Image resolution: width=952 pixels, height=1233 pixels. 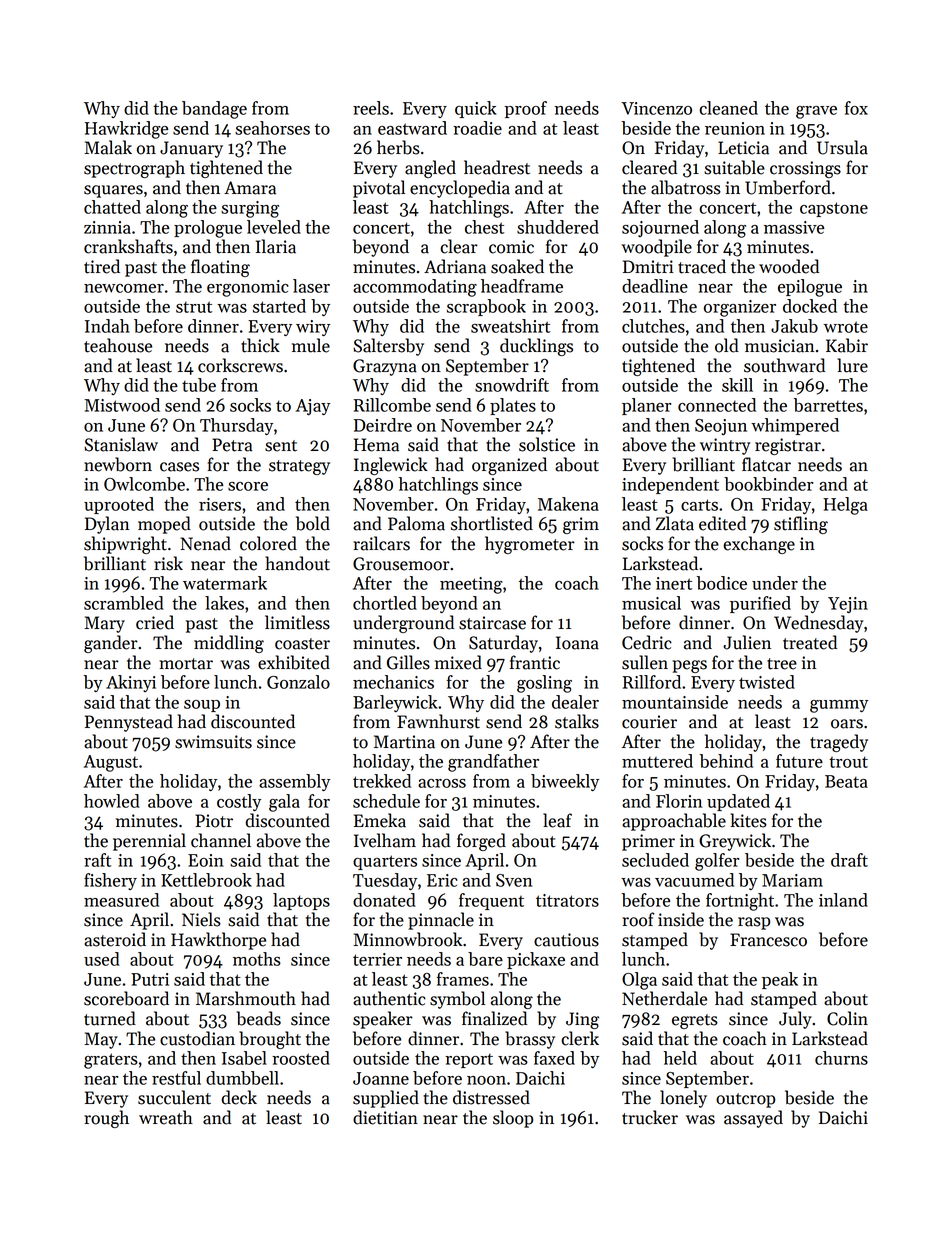 I want to click on deck, so click(x=239, y=1097).
